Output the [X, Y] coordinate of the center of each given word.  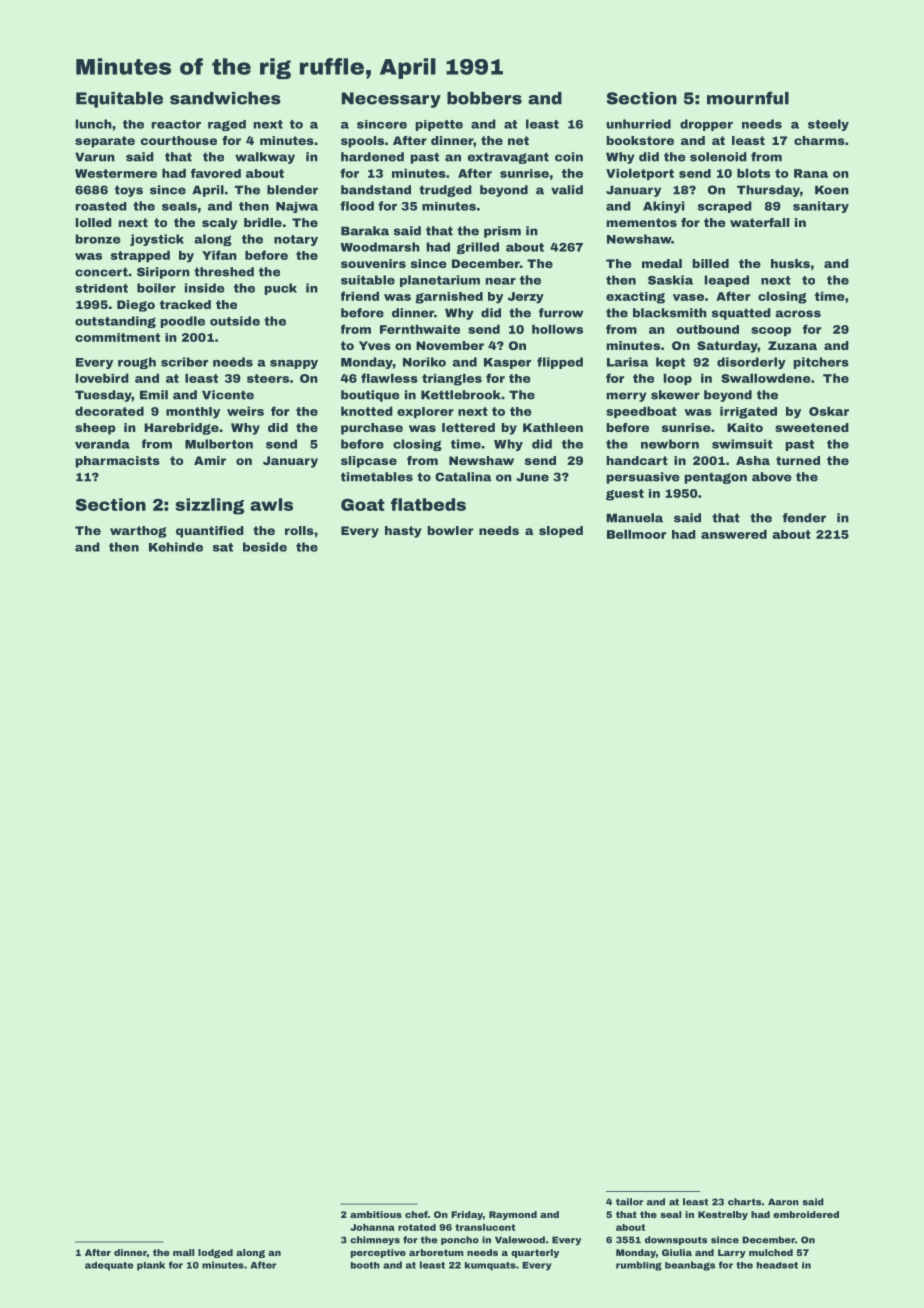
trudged [445, 191]
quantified [210, 532]
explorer [425, 412]
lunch [94, 124]
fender [804, 518]
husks [790, 263]
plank [151, 1266]
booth [365, 1265]
